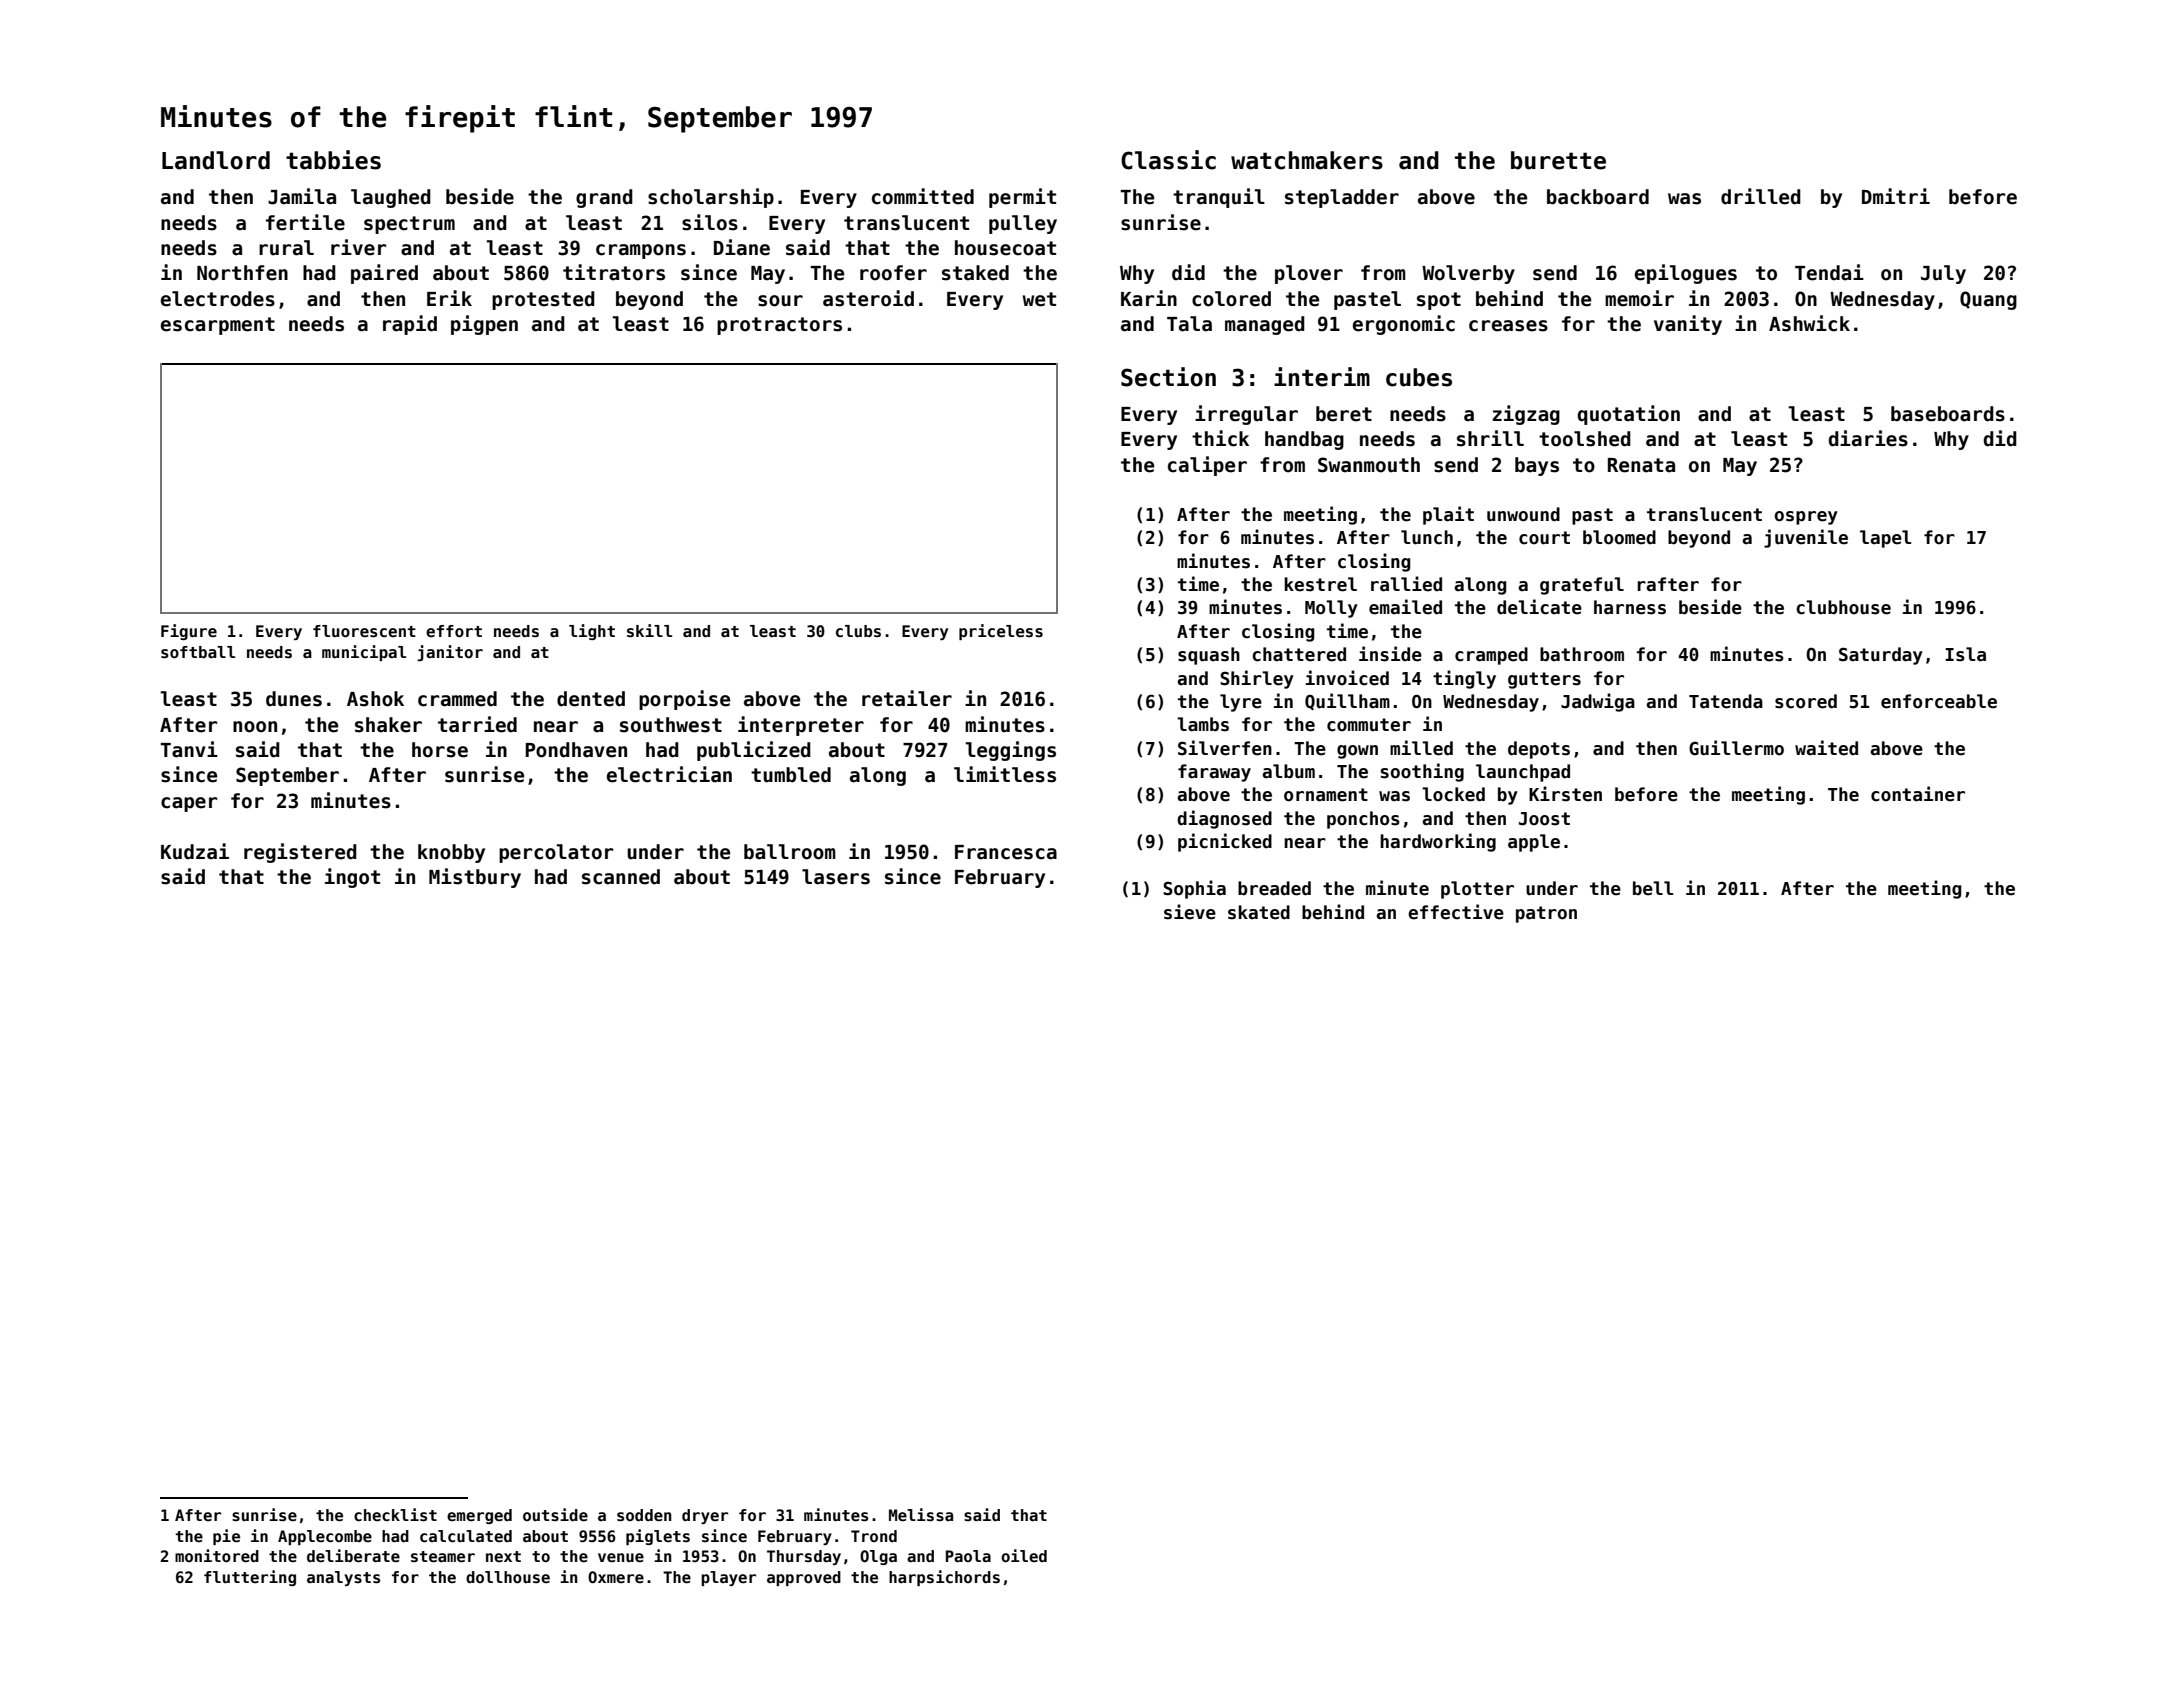 Image resolution: width=2178 pixels, height=1683 pixels. Describe the element at coordinates (333, 160) in the screenshot. I see `tabbies` at that location.
